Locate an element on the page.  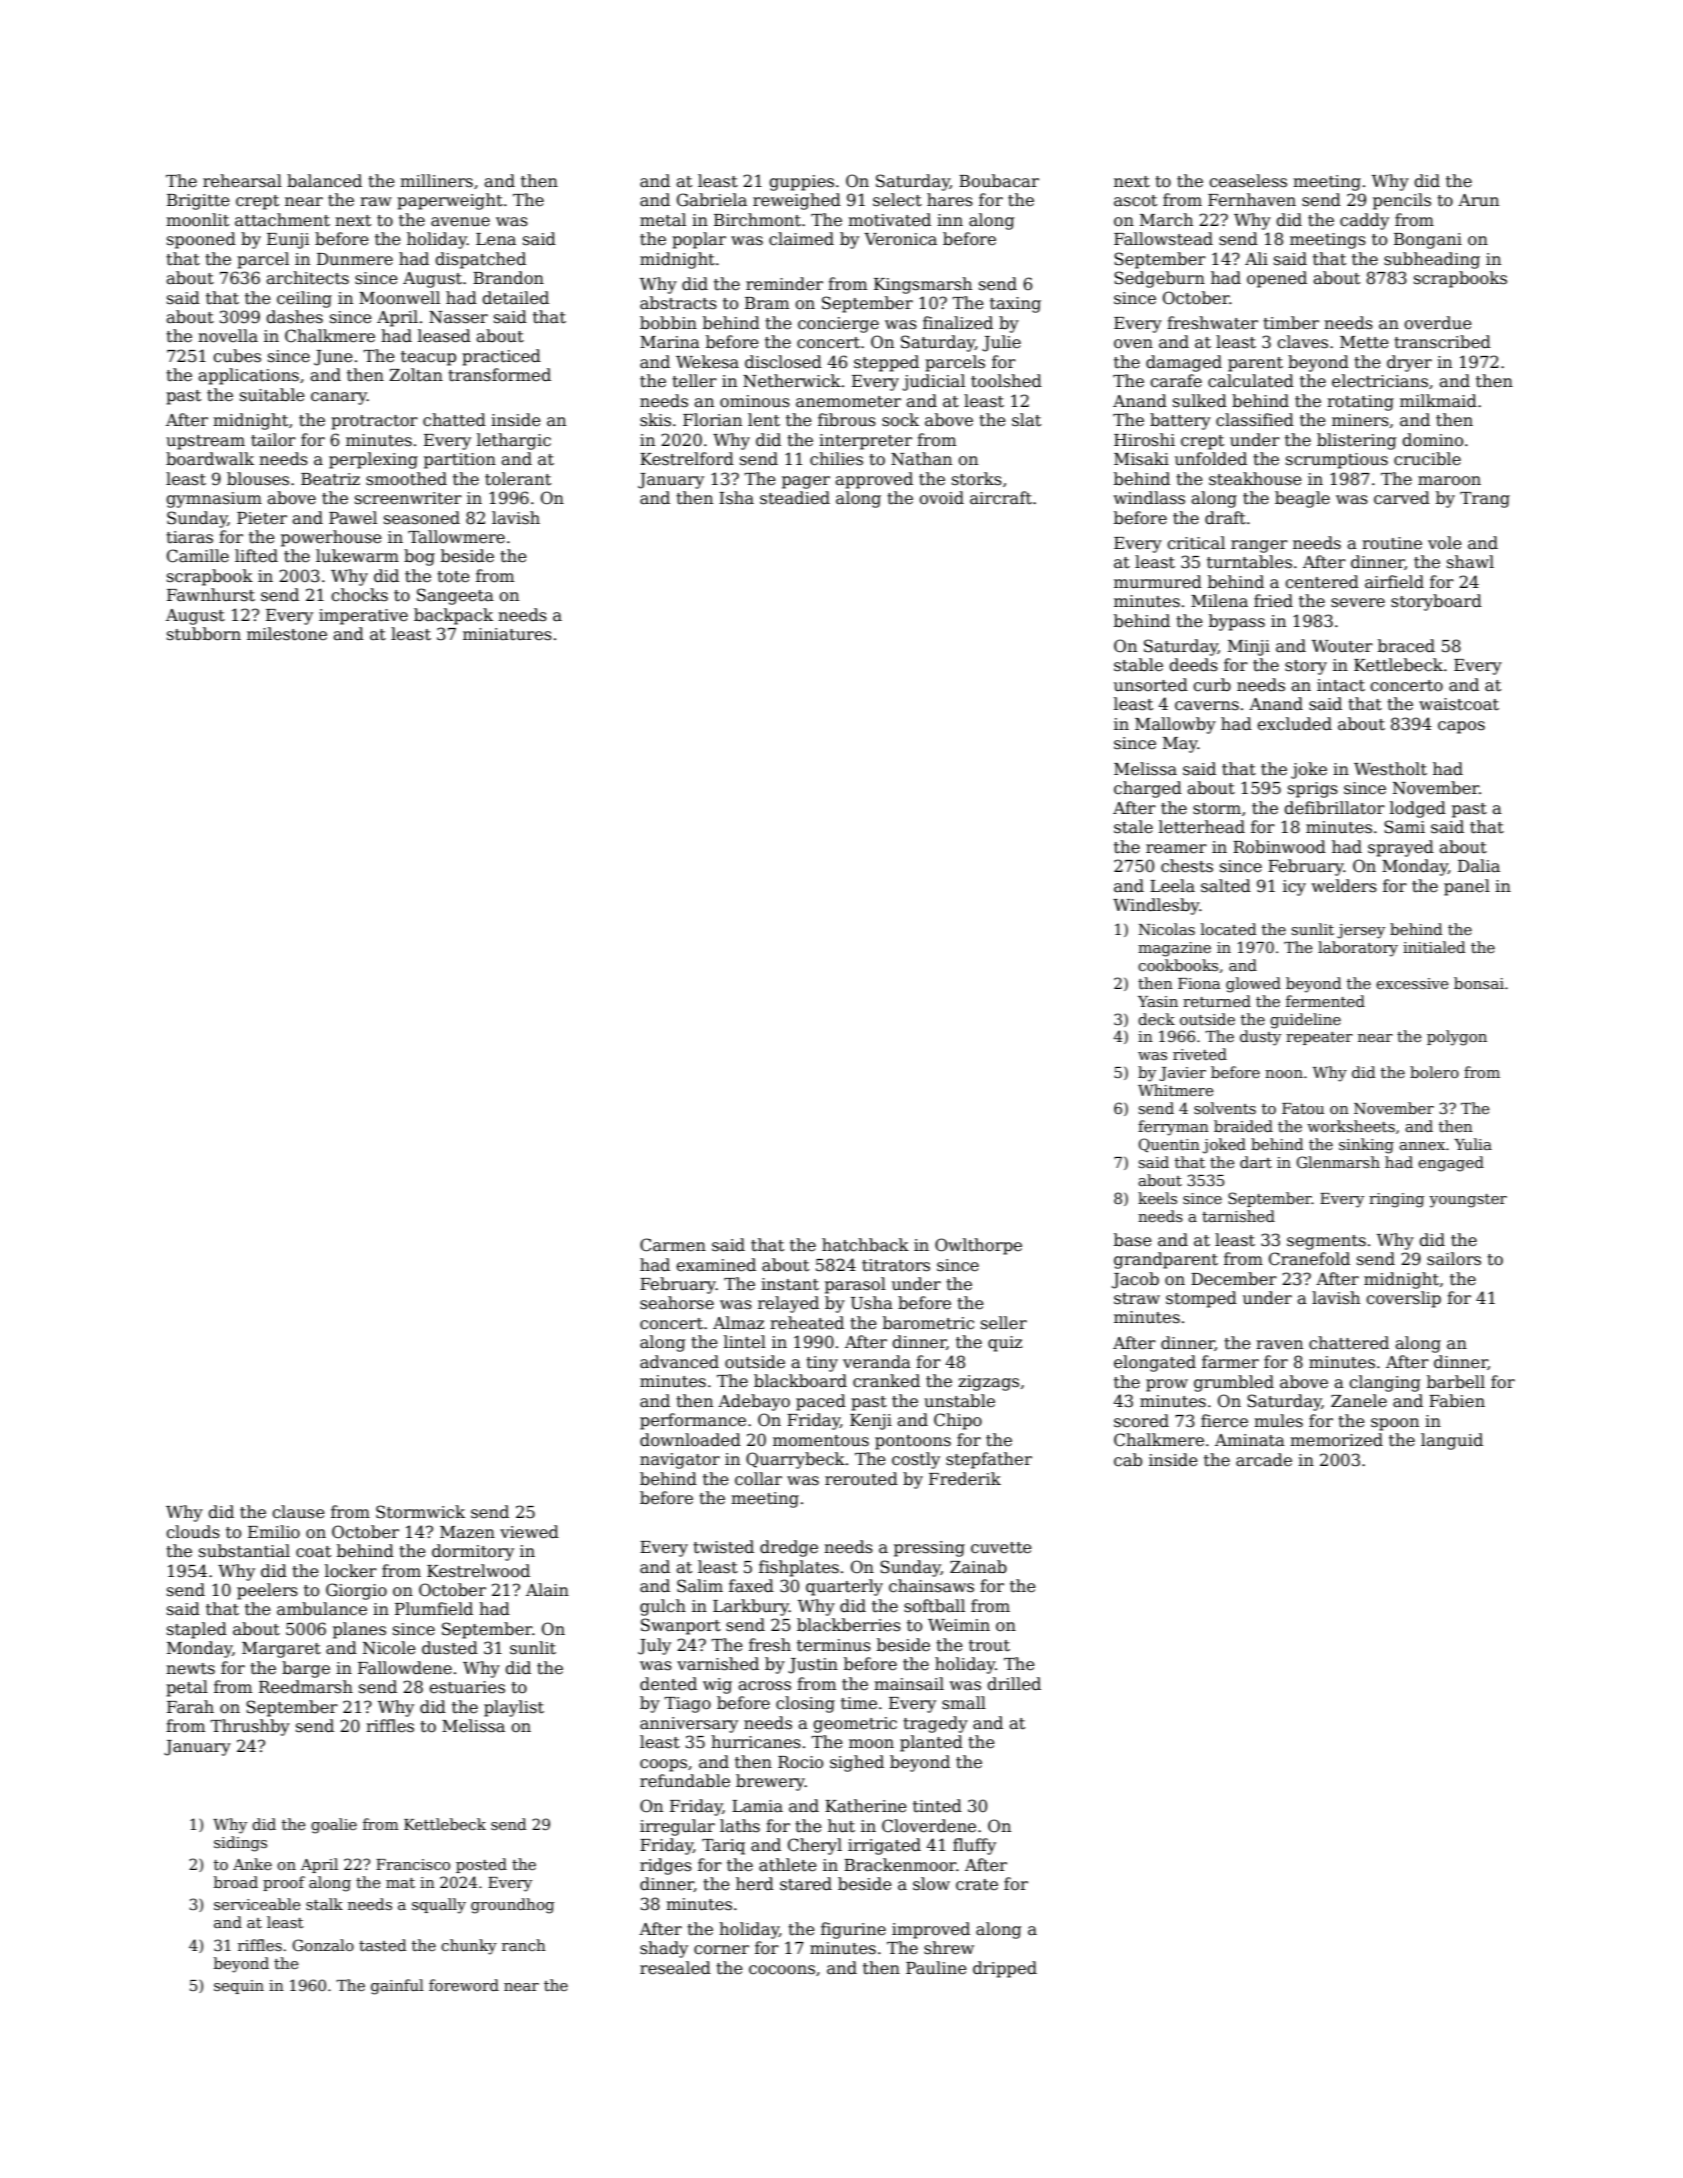
locker is located at coordinates (351, 1571).
